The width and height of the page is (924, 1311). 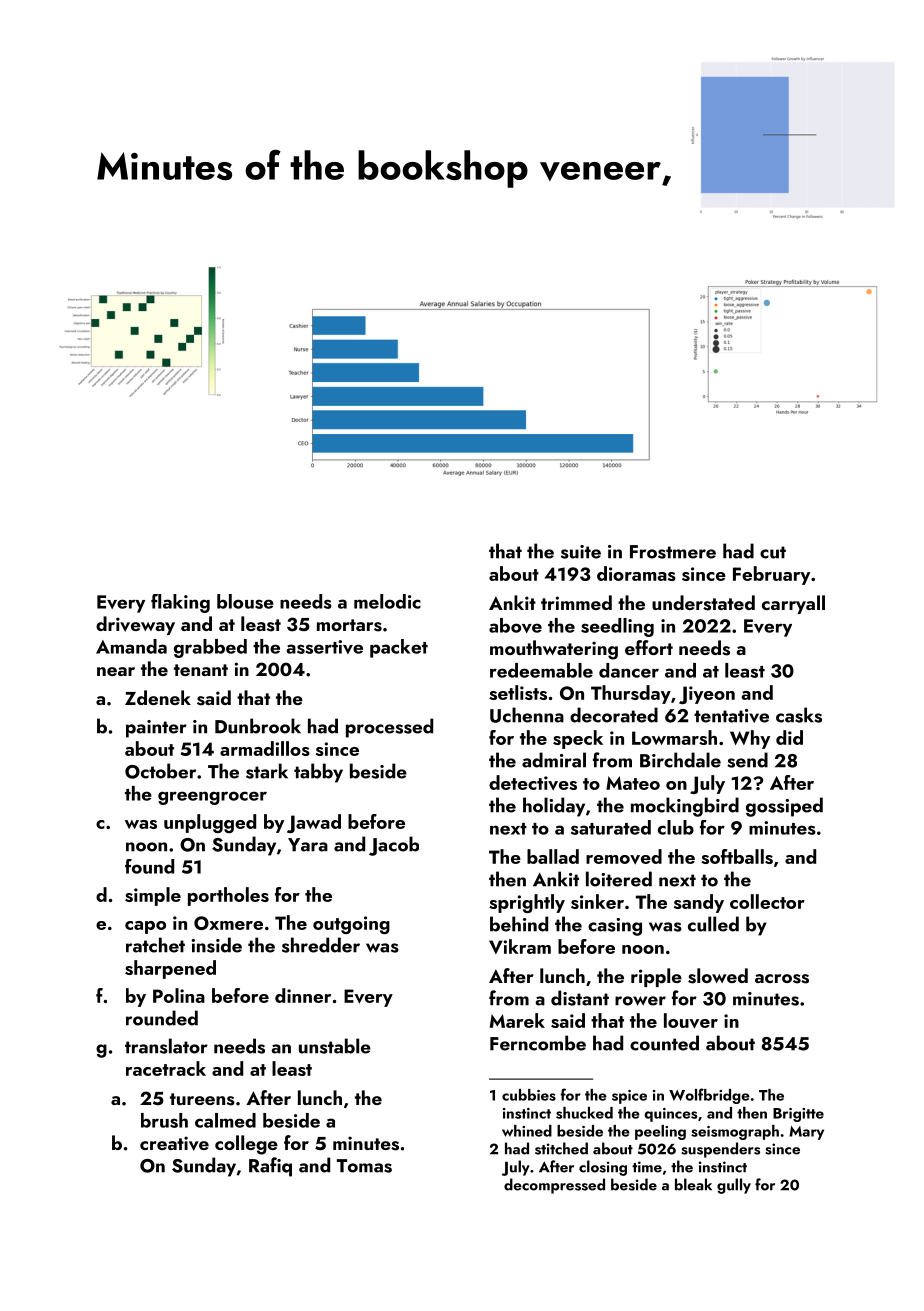 I want to click on gully, so click(x=734, y=1186).
